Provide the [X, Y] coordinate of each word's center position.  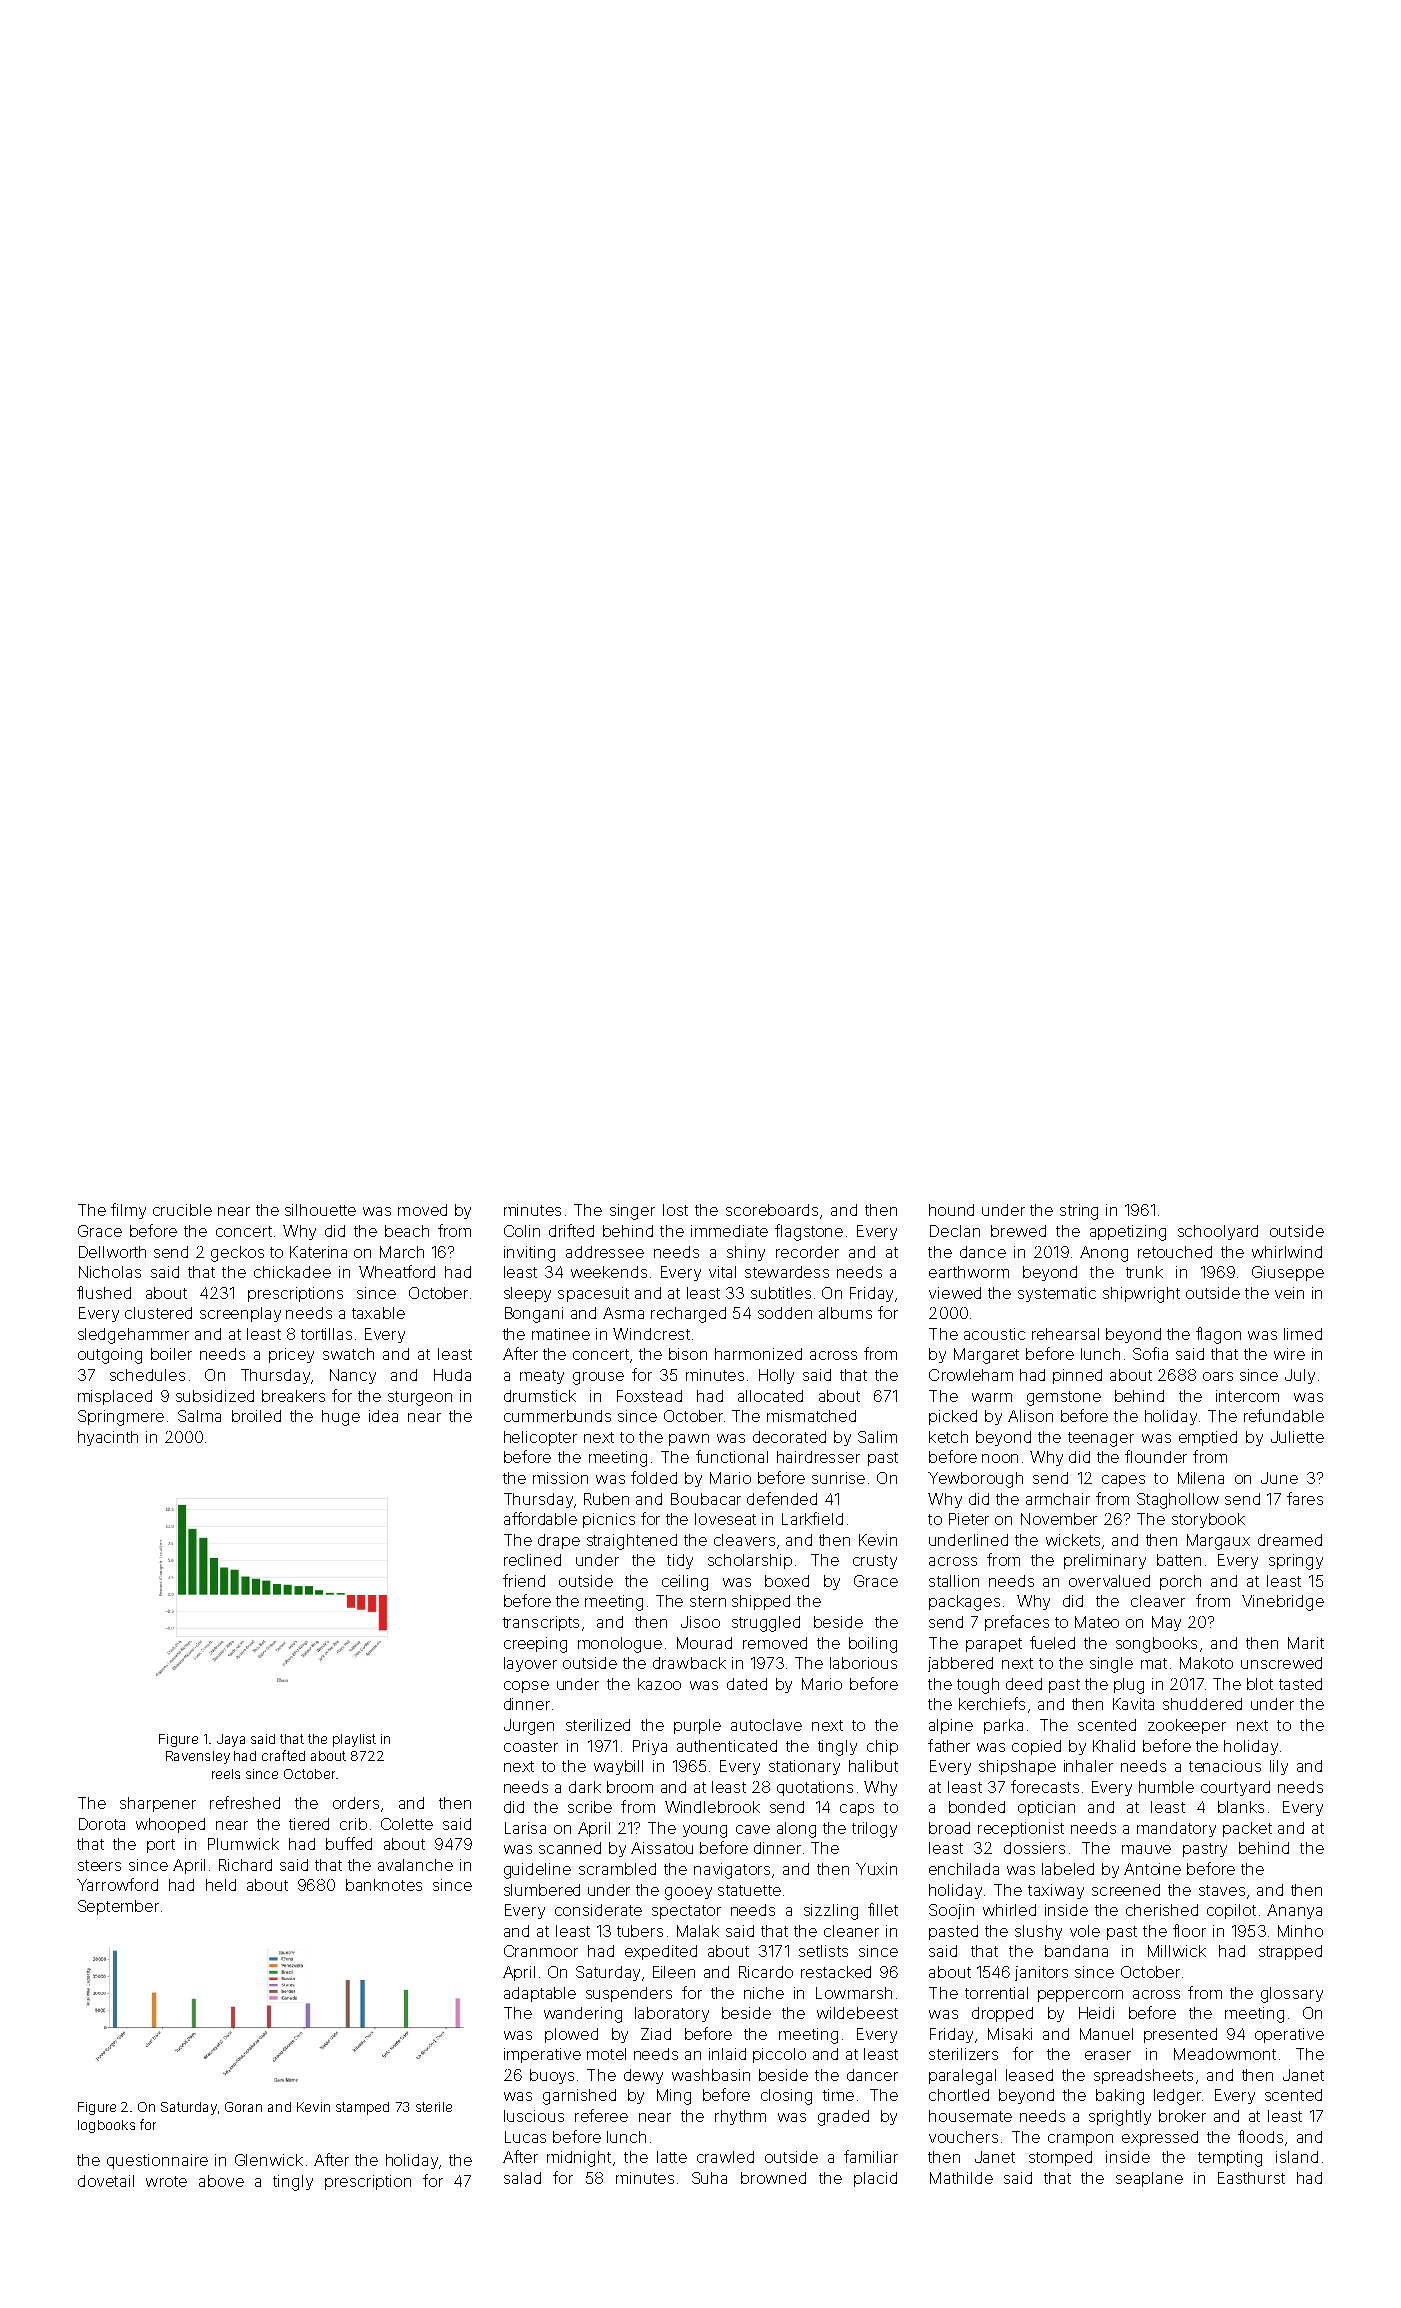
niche [764, 1993]
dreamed [1290, 1540]
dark [585, 1787]
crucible [182, 1210]
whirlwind [1287, 1252]
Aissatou [662, 1848]
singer [632, 1212]
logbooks [106, 2126]
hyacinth [108, 1438]
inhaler [1088, 1766]
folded [654, 1477]
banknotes [384, 1885]
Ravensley [198, 1757]
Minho [1300, 1931]
